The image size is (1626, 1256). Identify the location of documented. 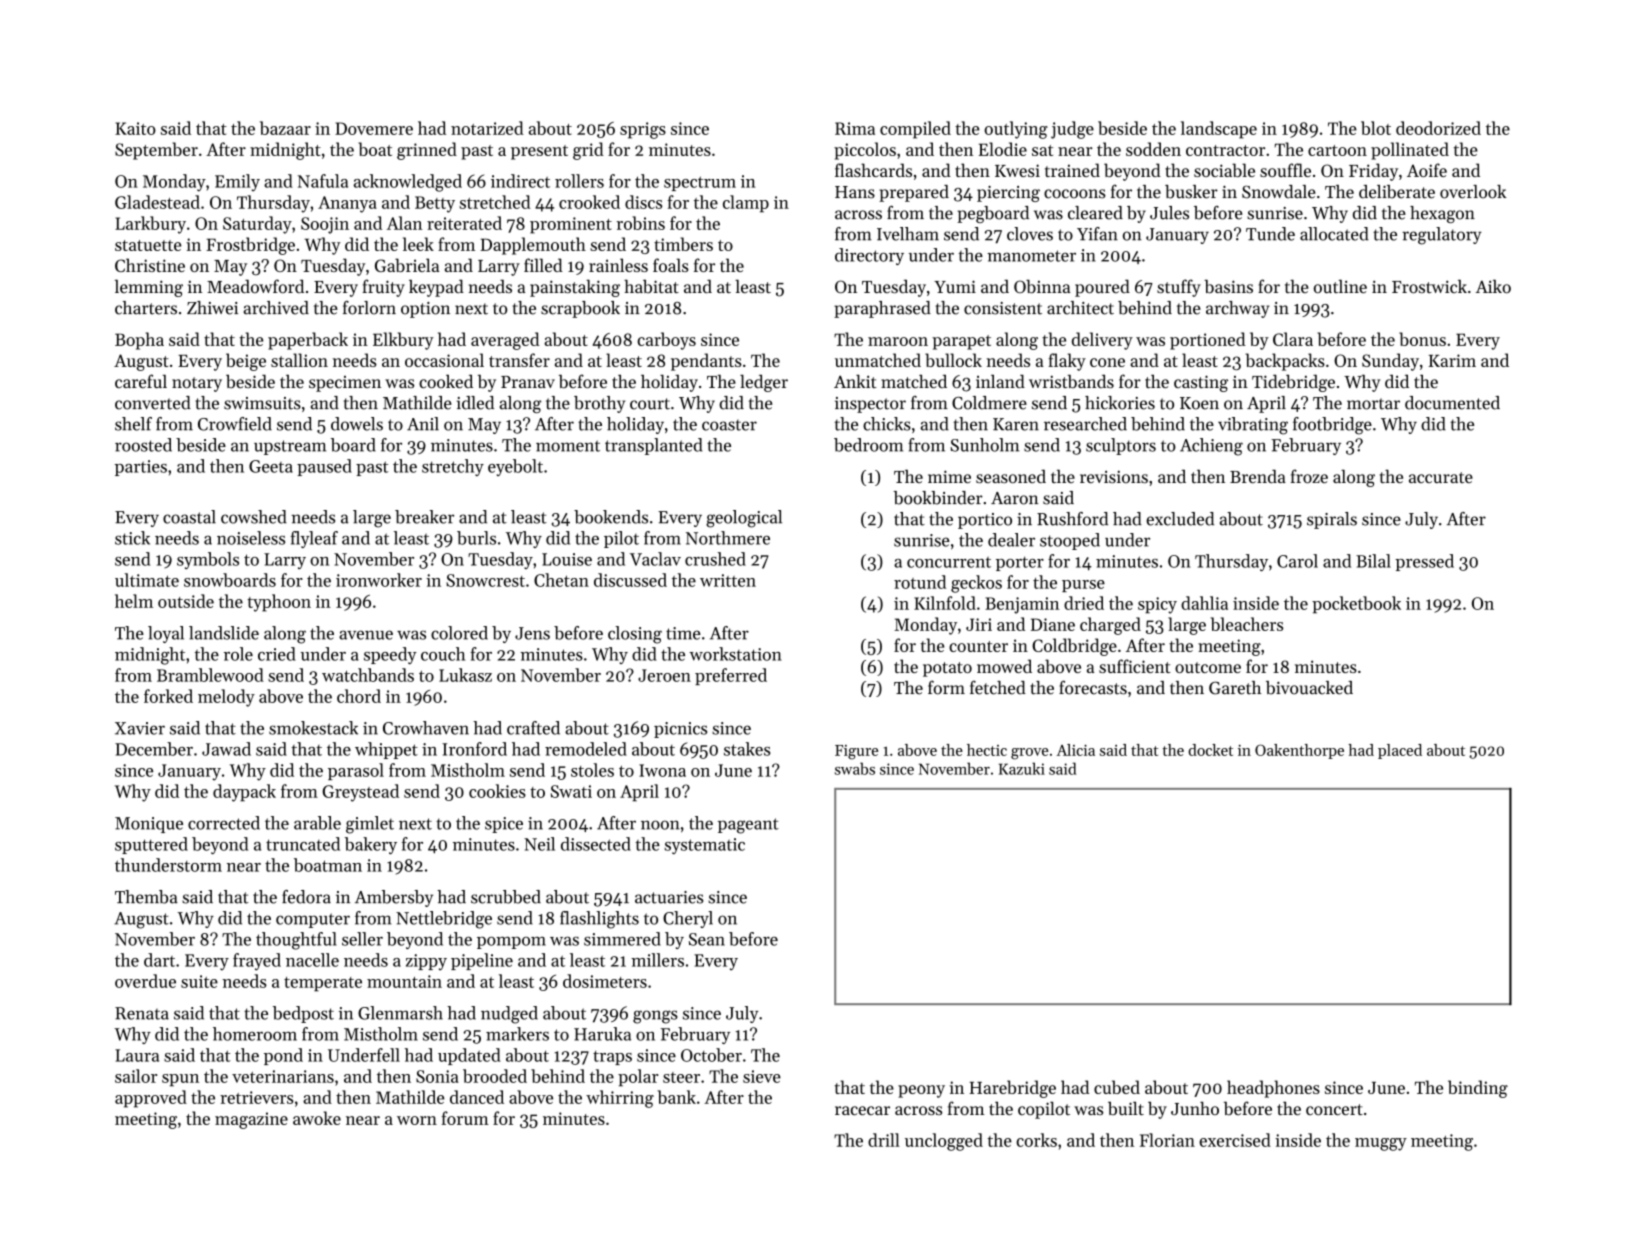
(1452, 403).
